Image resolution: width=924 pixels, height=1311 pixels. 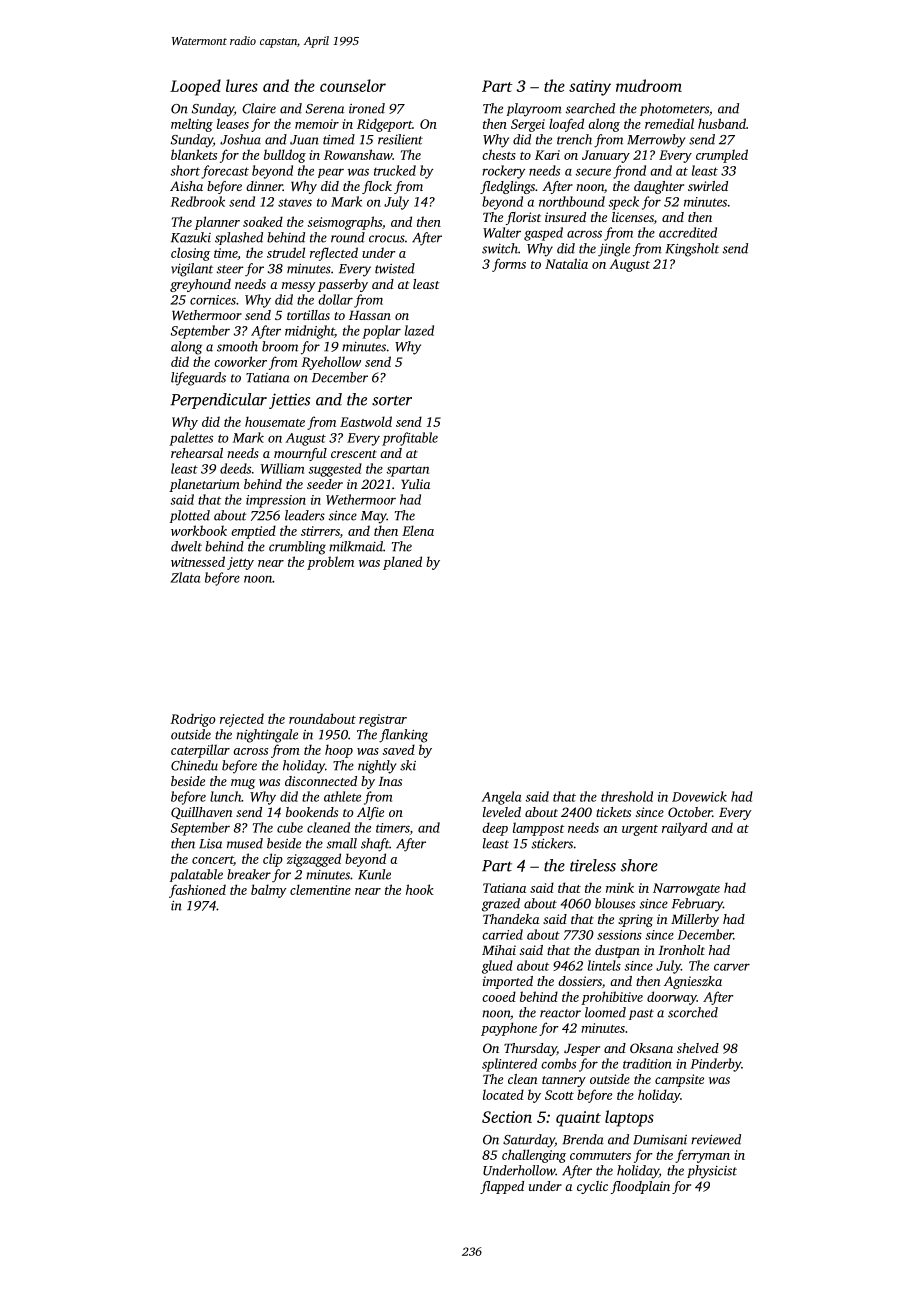 What do you see at coordinates (614, 250) in the screenshot?
I see `jingle` at bounding box center [614, 250].
